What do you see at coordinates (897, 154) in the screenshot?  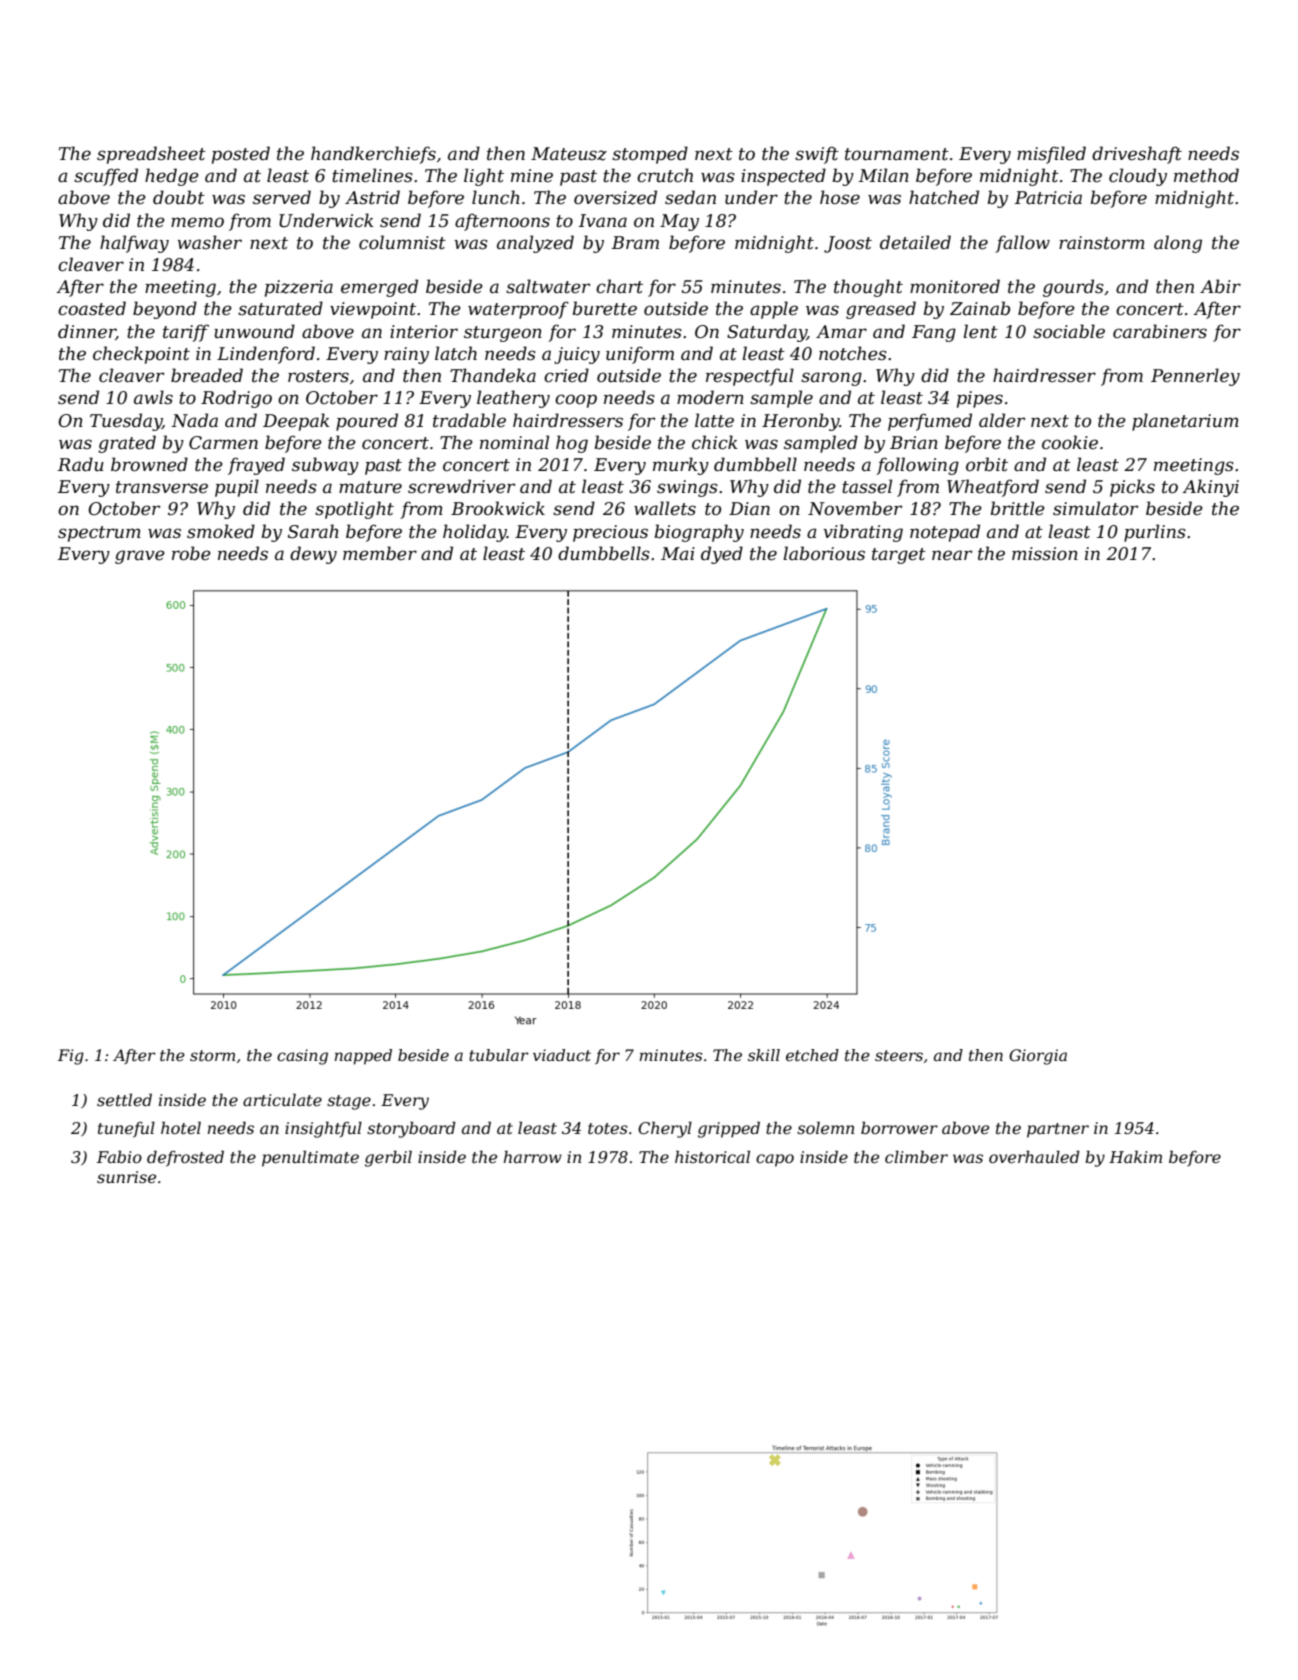 I see `tournament` at bounding box center [897, 154].
